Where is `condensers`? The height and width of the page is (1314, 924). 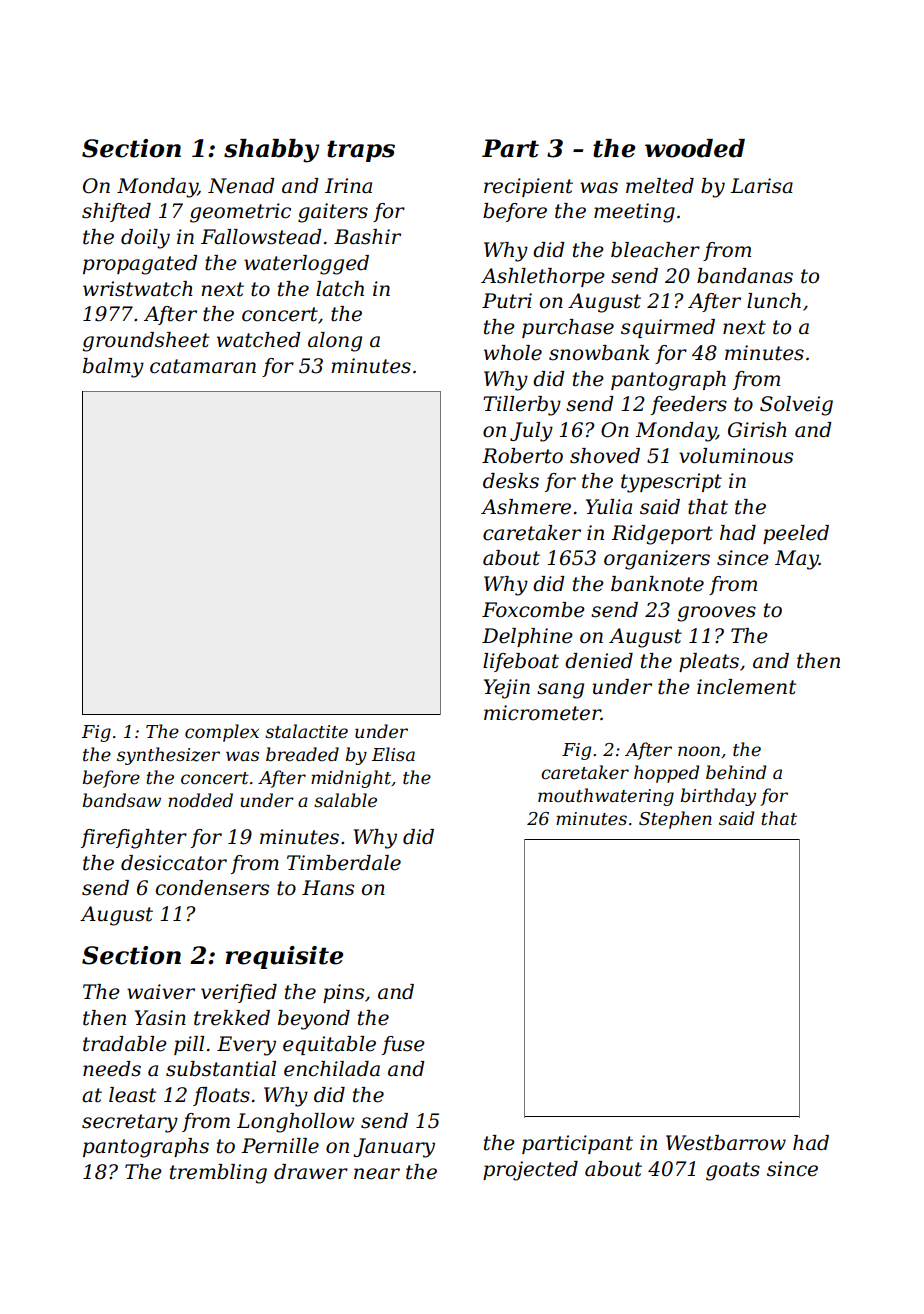 condensers is located at coordinates (212, 888).
